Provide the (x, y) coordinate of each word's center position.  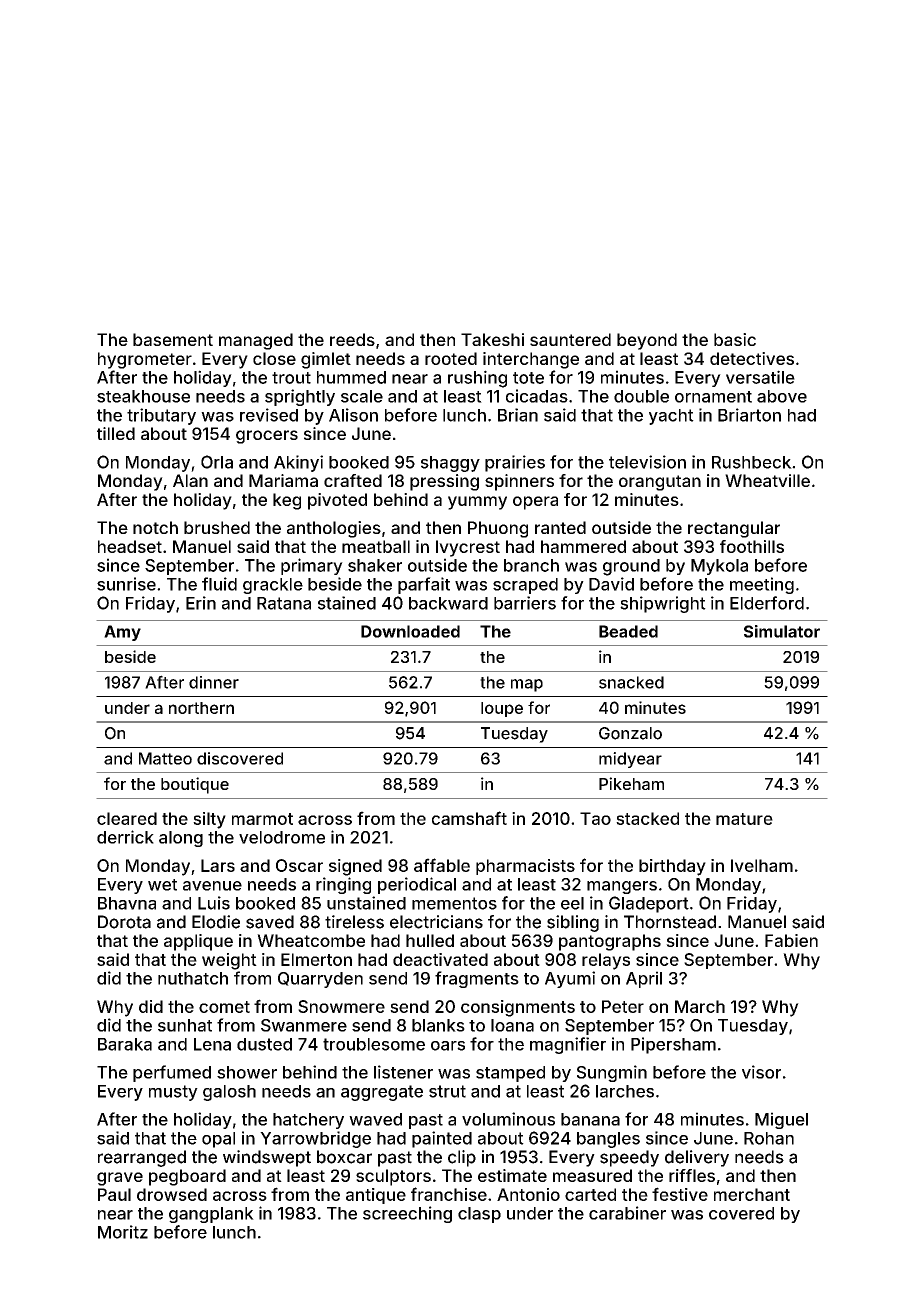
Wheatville (767, 480)
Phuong (498, 529)
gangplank (211, 1215)
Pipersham (673, 1045)
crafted (353, 480)
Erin (201, 603)
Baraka (125, 1044)
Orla (217, 462)
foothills (752, 546)
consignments (518, 1008)
